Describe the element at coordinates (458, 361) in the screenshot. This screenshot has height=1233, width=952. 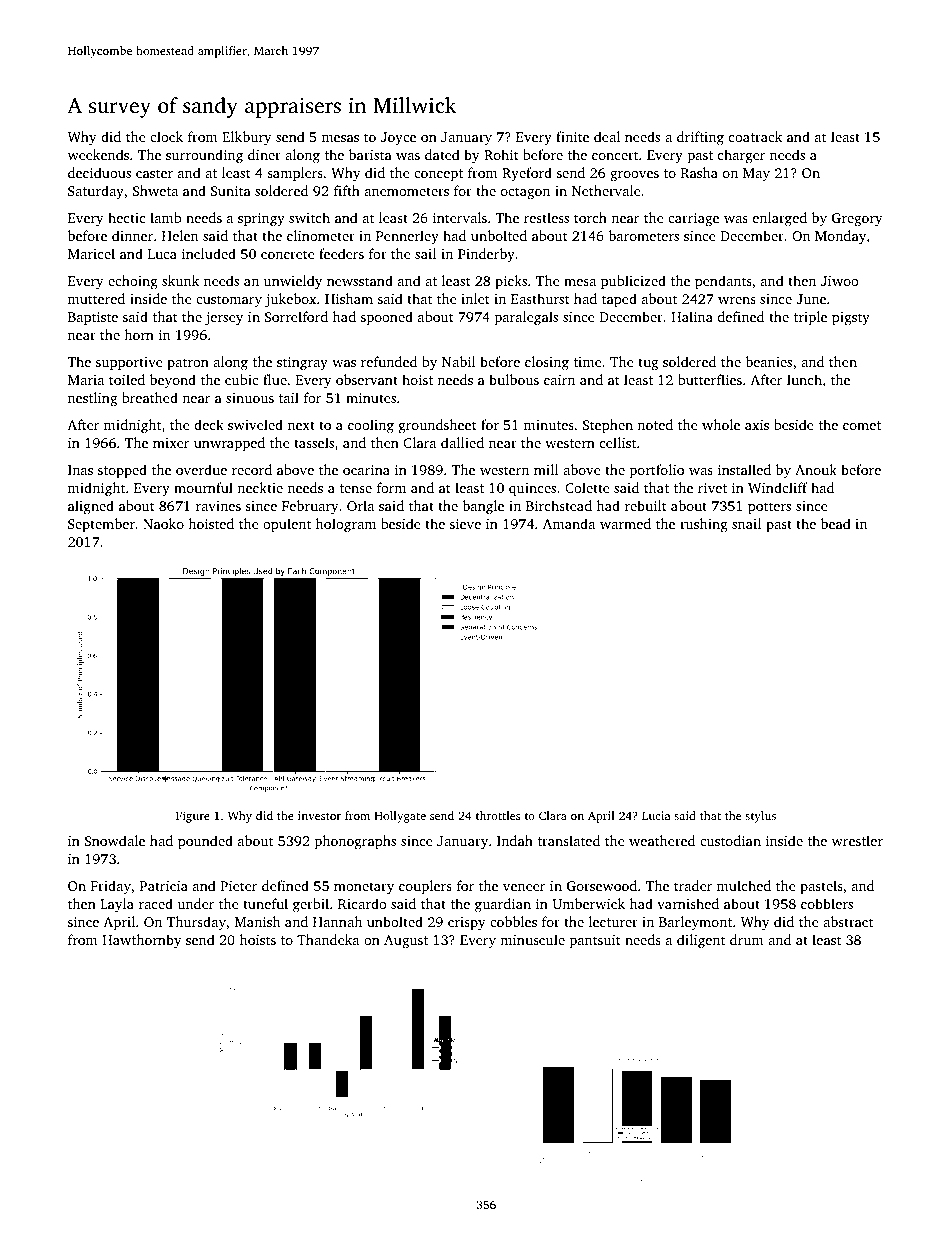
I see `Nabil` at that location.
